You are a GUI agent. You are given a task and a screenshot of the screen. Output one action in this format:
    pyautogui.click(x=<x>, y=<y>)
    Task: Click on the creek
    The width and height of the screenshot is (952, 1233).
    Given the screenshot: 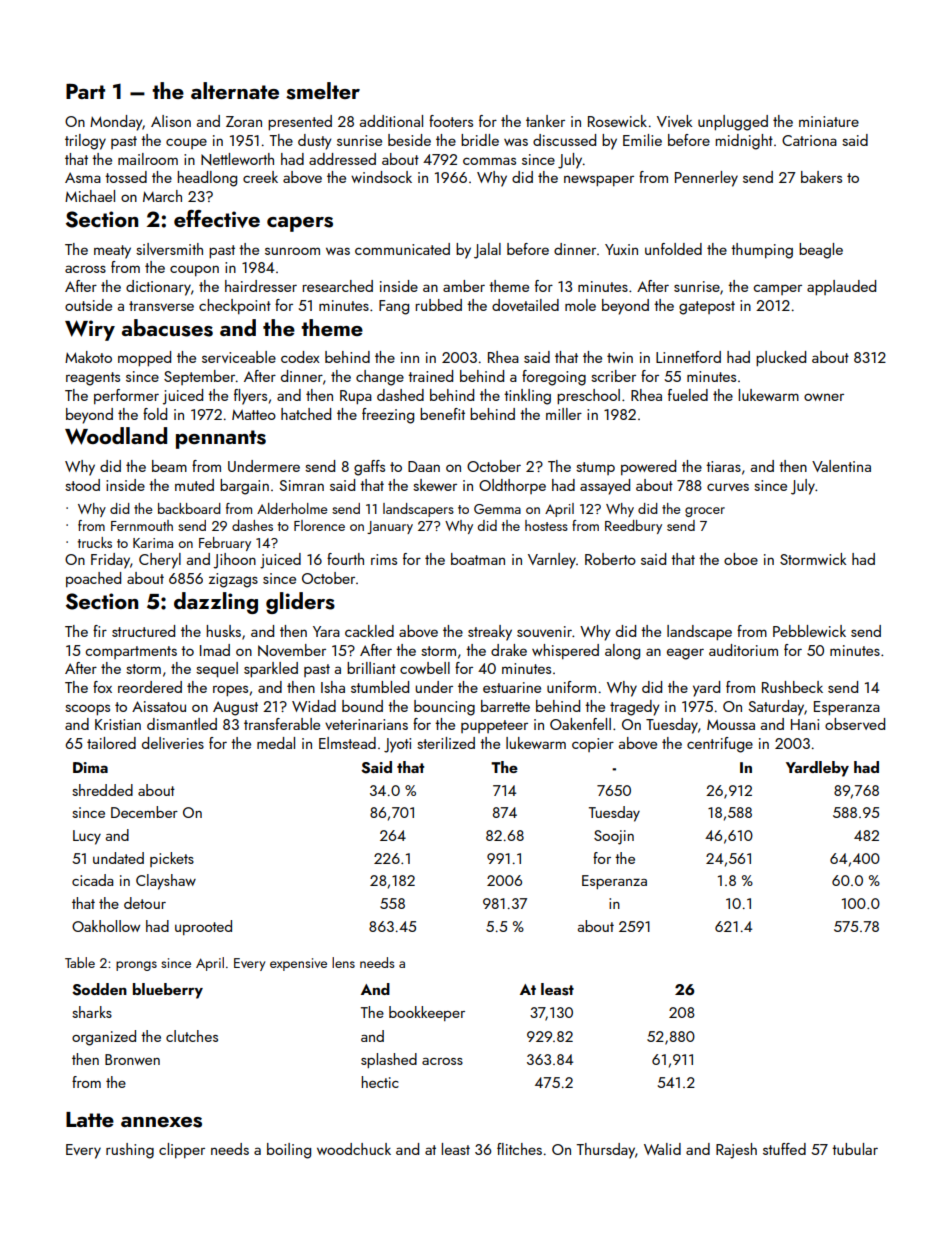 What is the action you would take?
    pyautogui.click(x=260, y=177)
